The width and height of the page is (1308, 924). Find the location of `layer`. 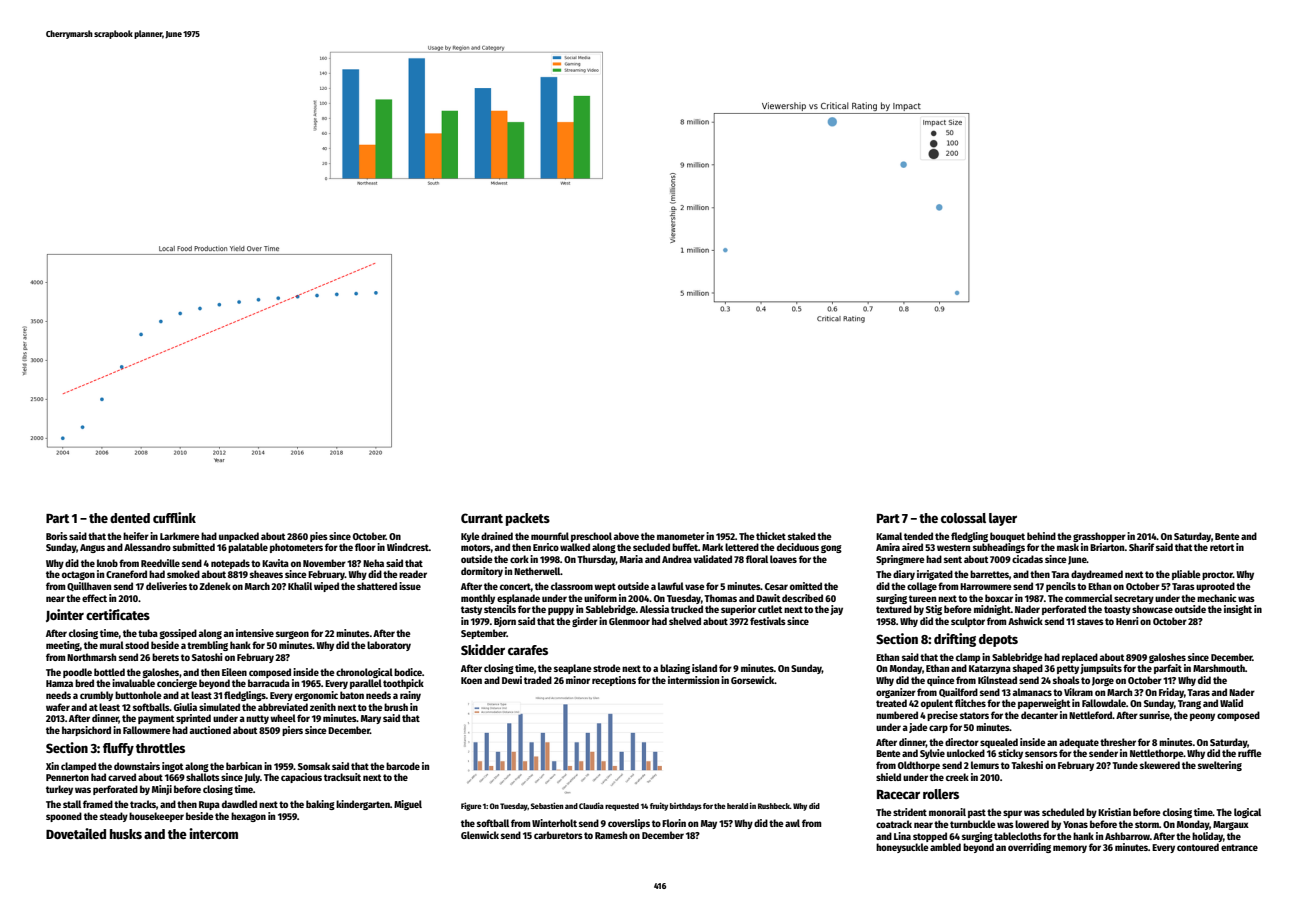

layer is located at coordinates (1003, 519).
